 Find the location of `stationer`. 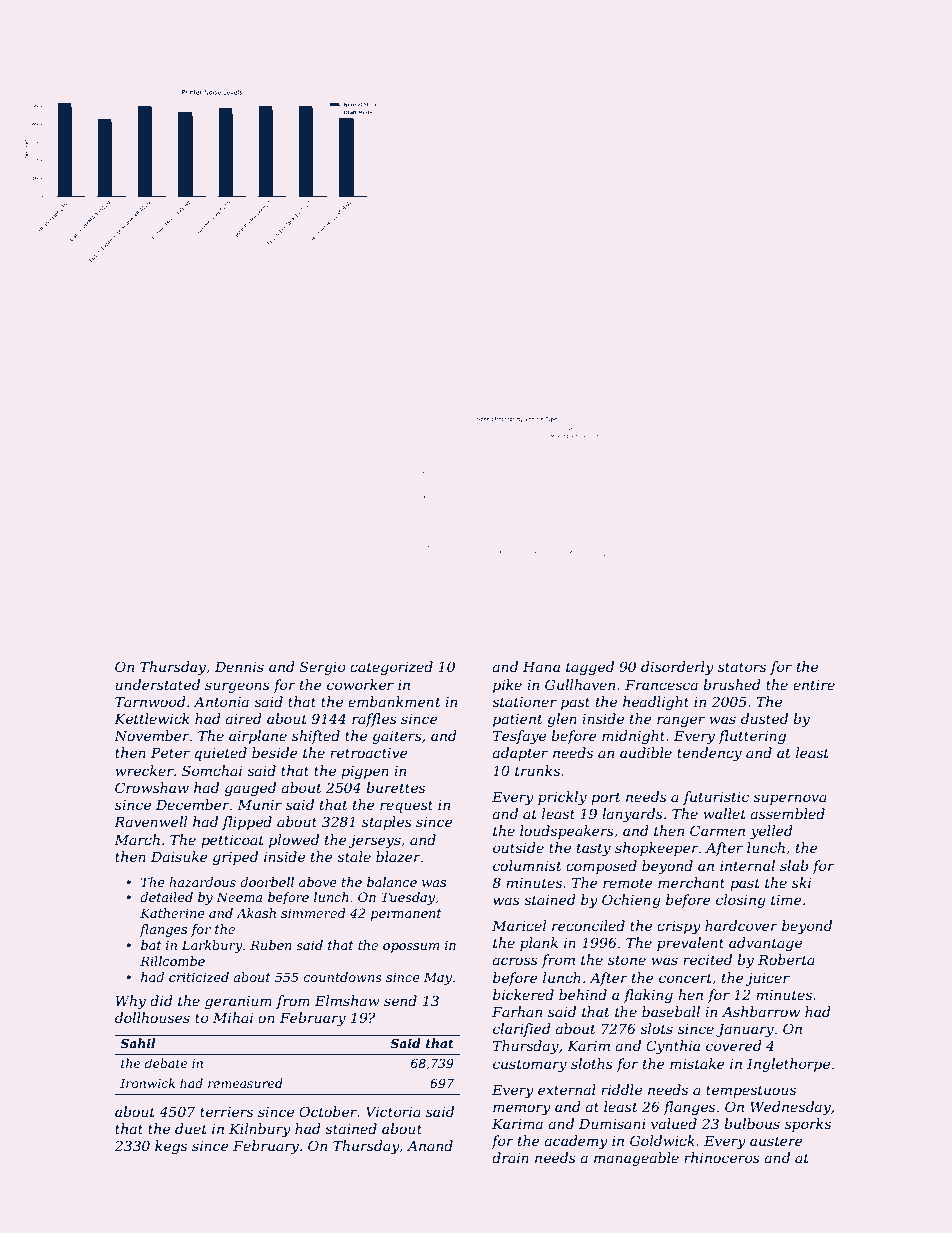

stationer is located at coordinates (524, 702).
